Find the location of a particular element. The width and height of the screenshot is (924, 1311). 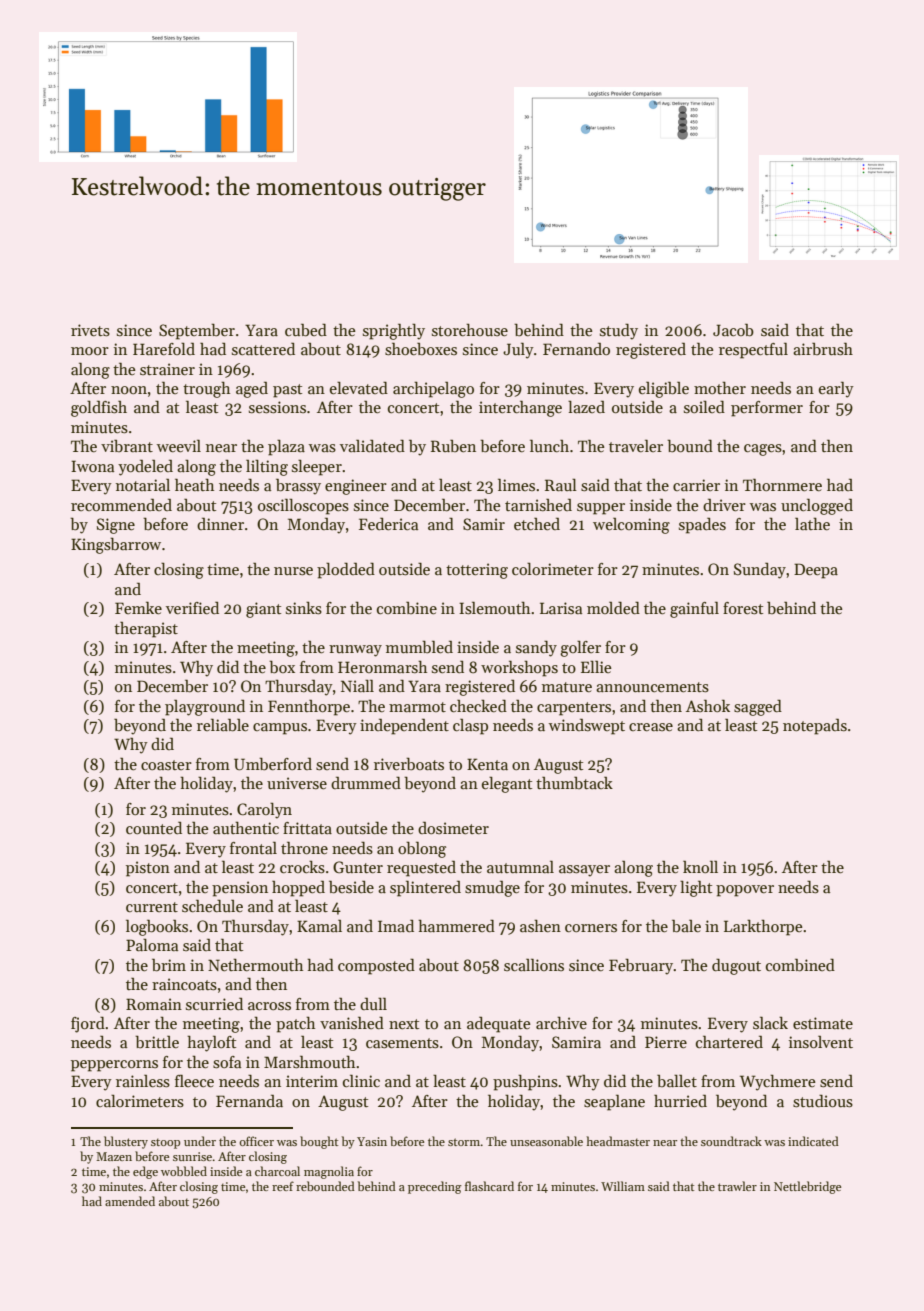

validated is located at coordinates (372, 445).
